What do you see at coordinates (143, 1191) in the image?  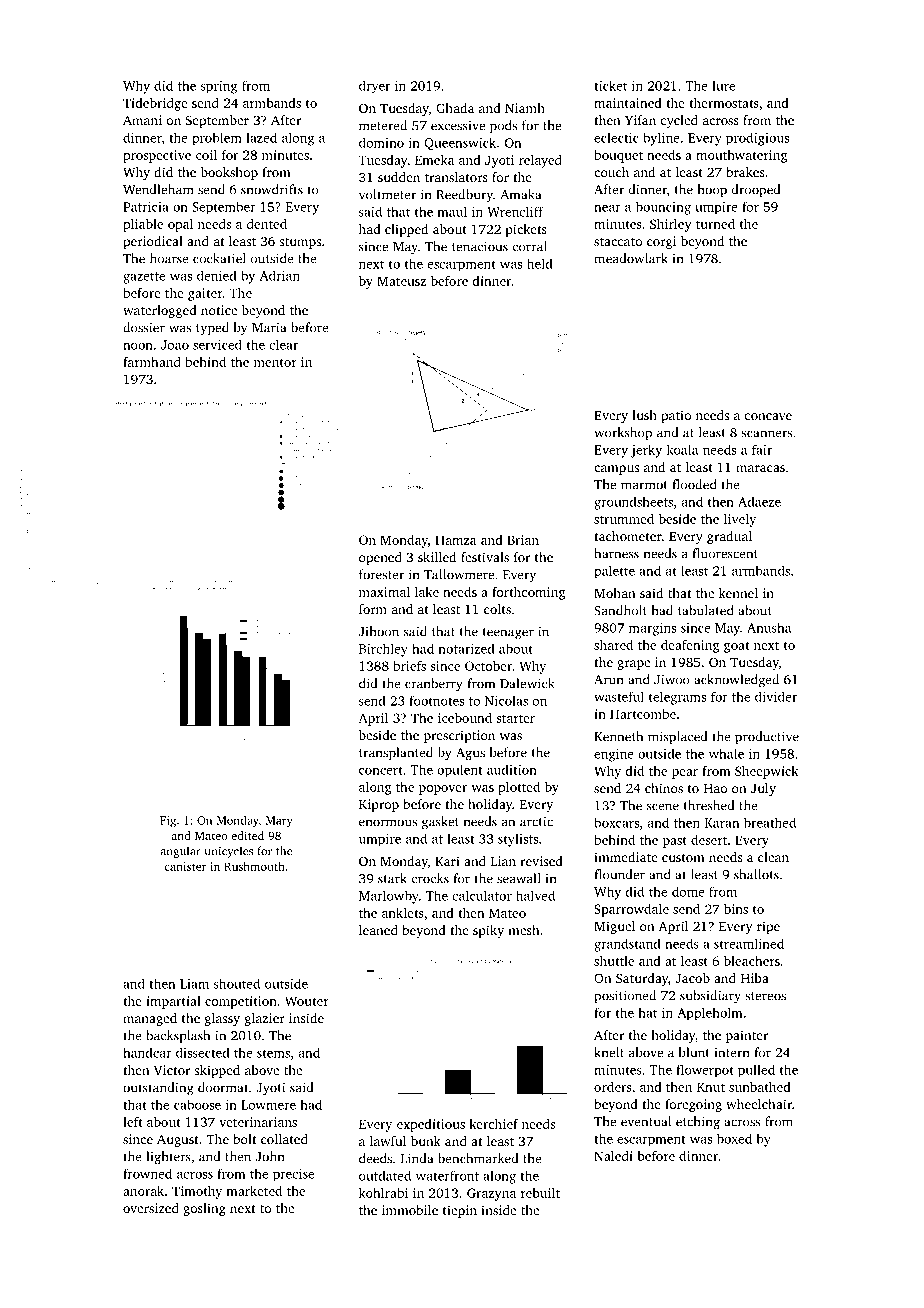 I see `anorak` at bounding box center [143, 1191].
